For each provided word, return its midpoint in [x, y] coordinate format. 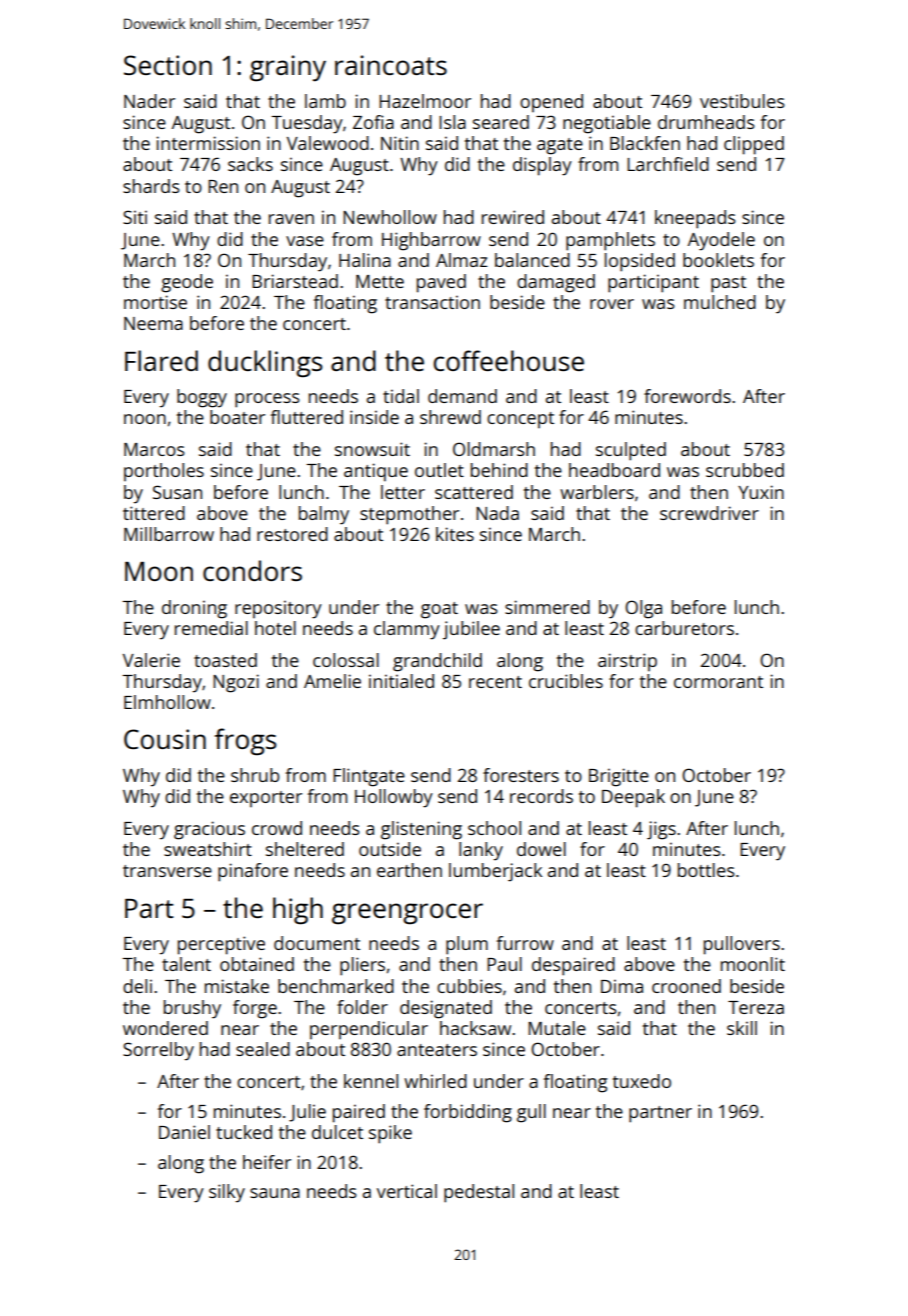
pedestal [479, 1193]
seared [501, 122]
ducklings [265, 364]
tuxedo [642, 1081]
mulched [720, 302]
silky [227, 1193]
